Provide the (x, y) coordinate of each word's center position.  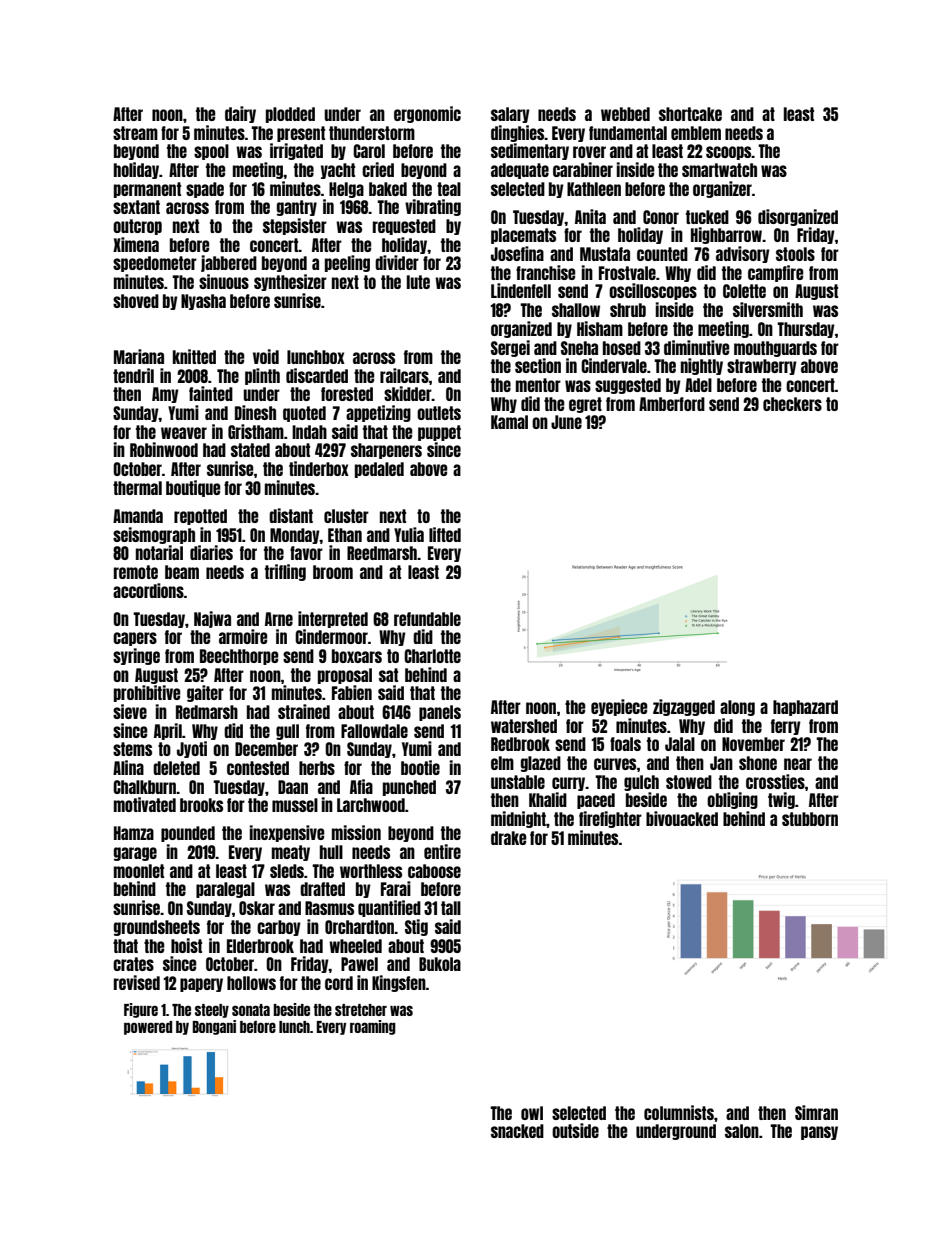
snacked (517, 1131)
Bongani (214, 1027)
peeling (347, 263)
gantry (297, 208)
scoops (729, 153)
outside (575, 1130)
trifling (285, 572)
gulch (641, 783)
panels (440, 713)
